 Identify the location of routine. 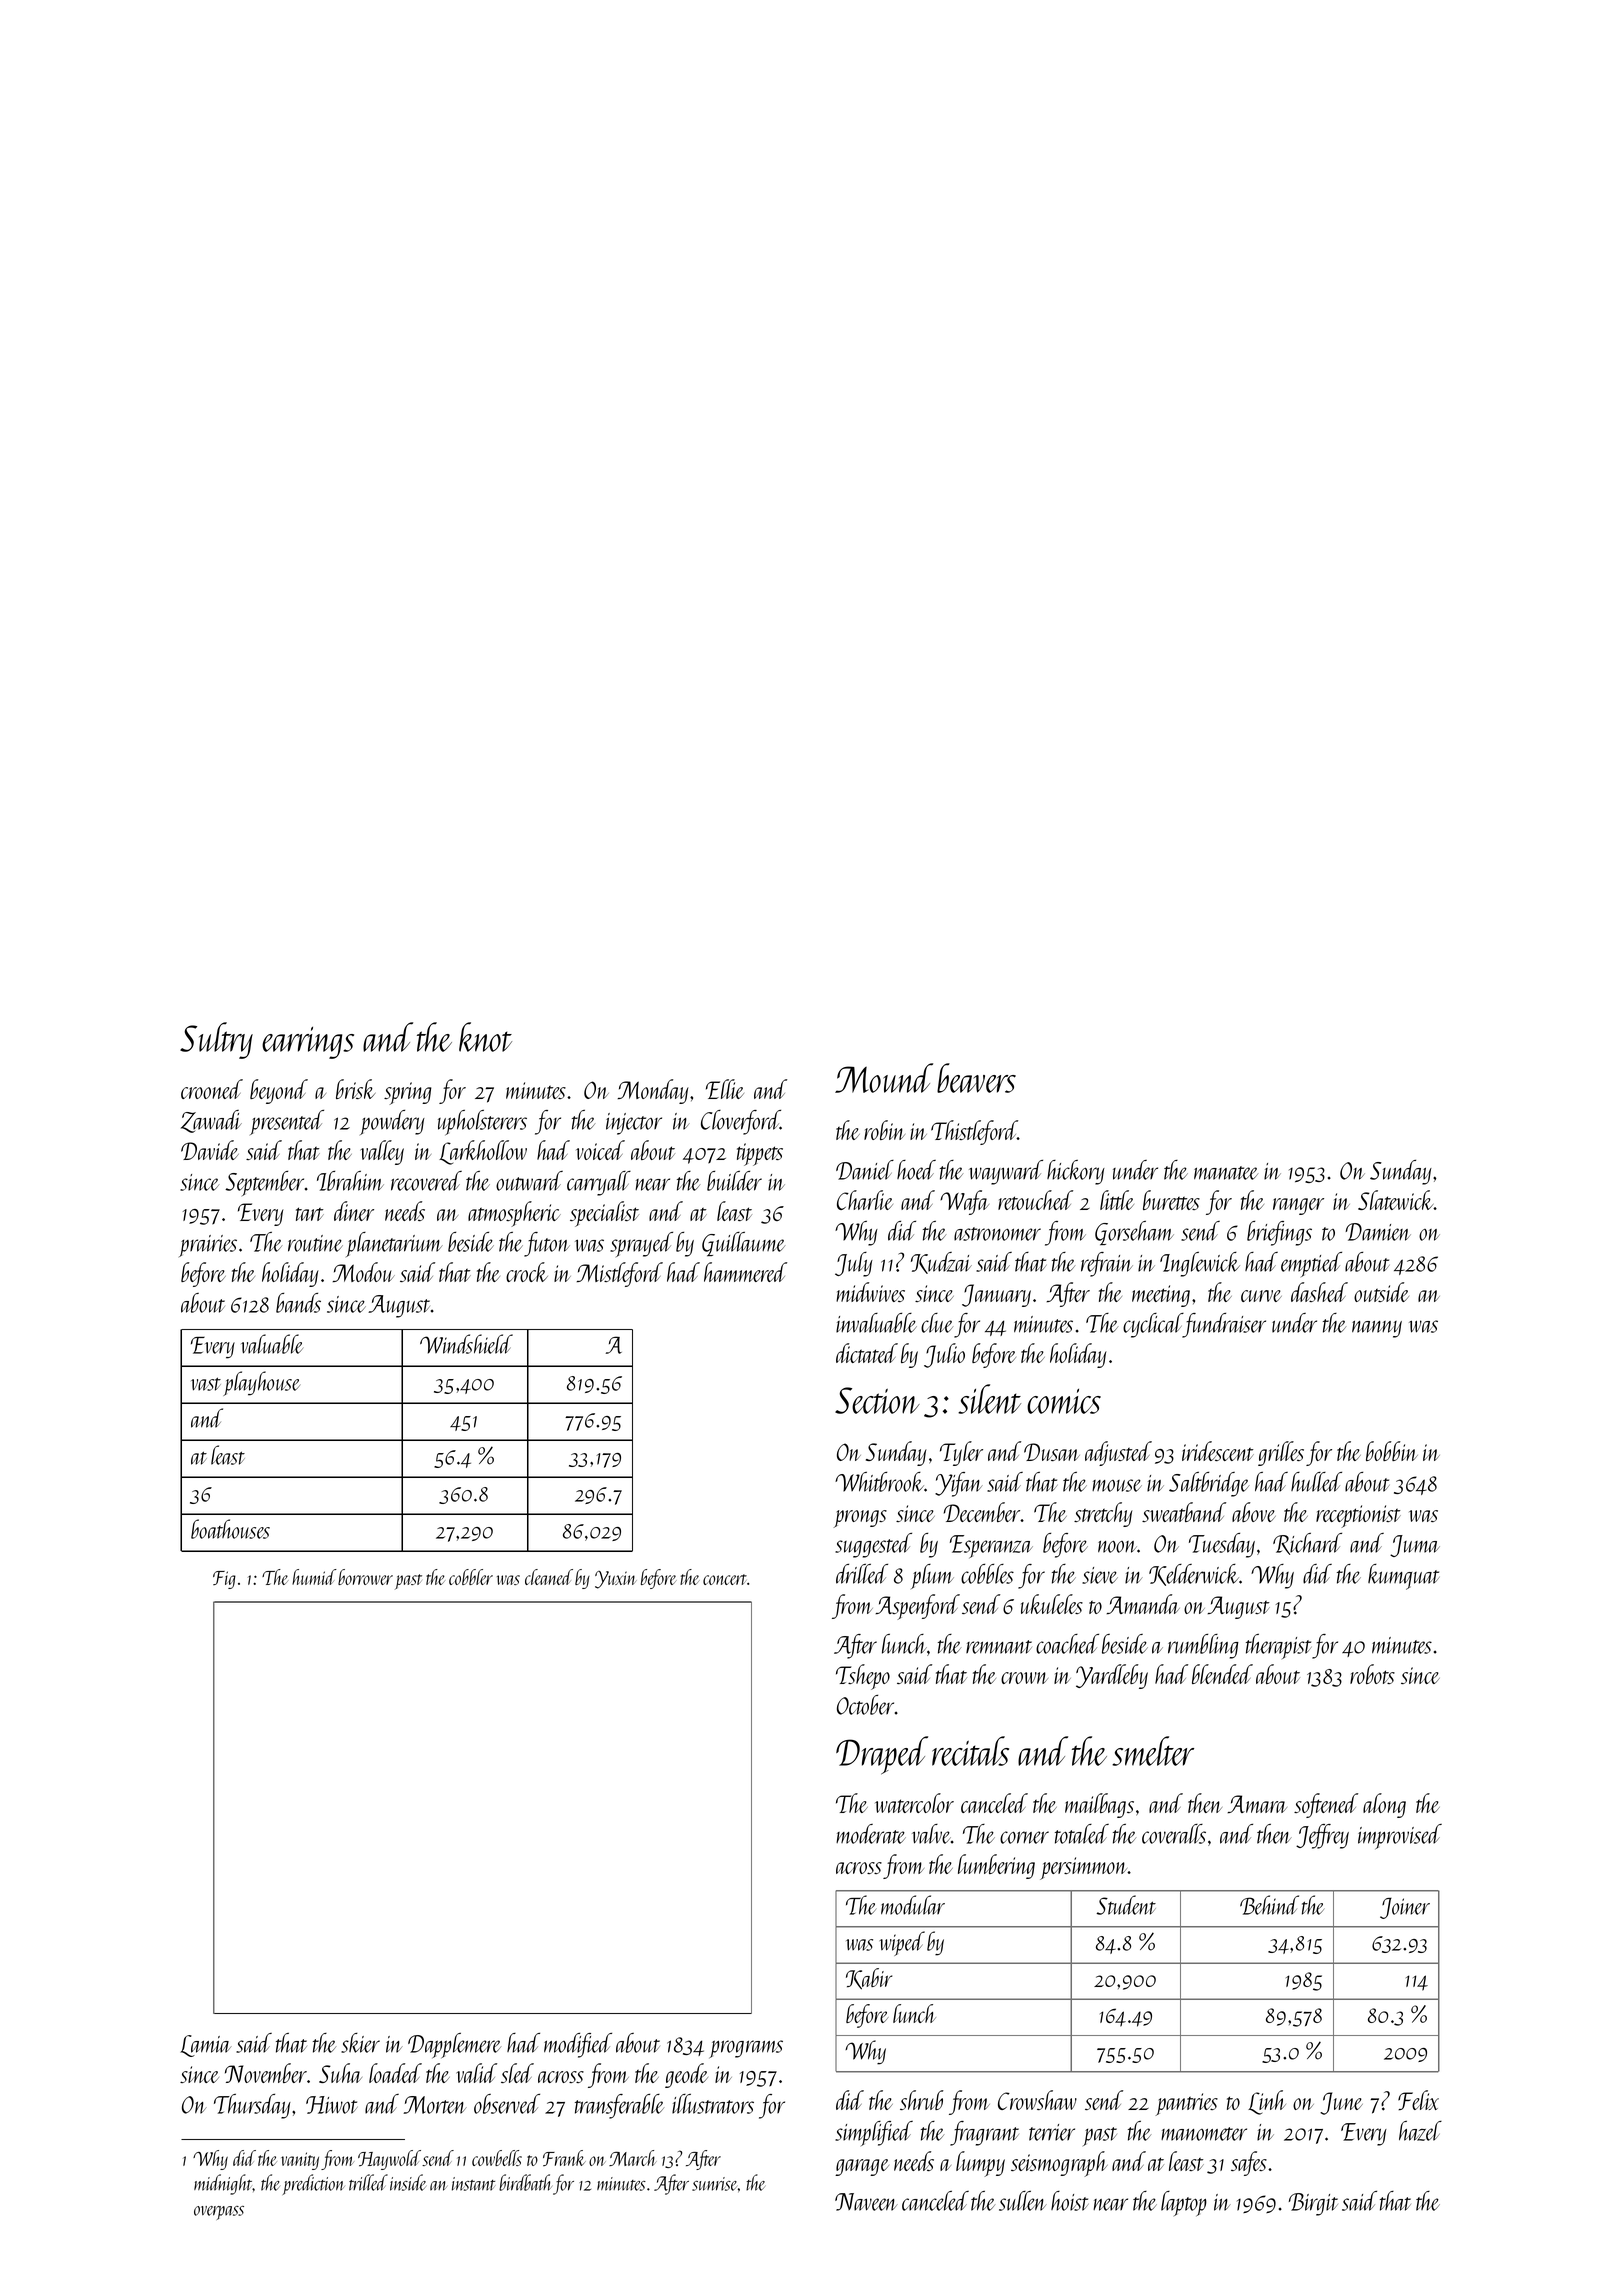
(315, 1243).
